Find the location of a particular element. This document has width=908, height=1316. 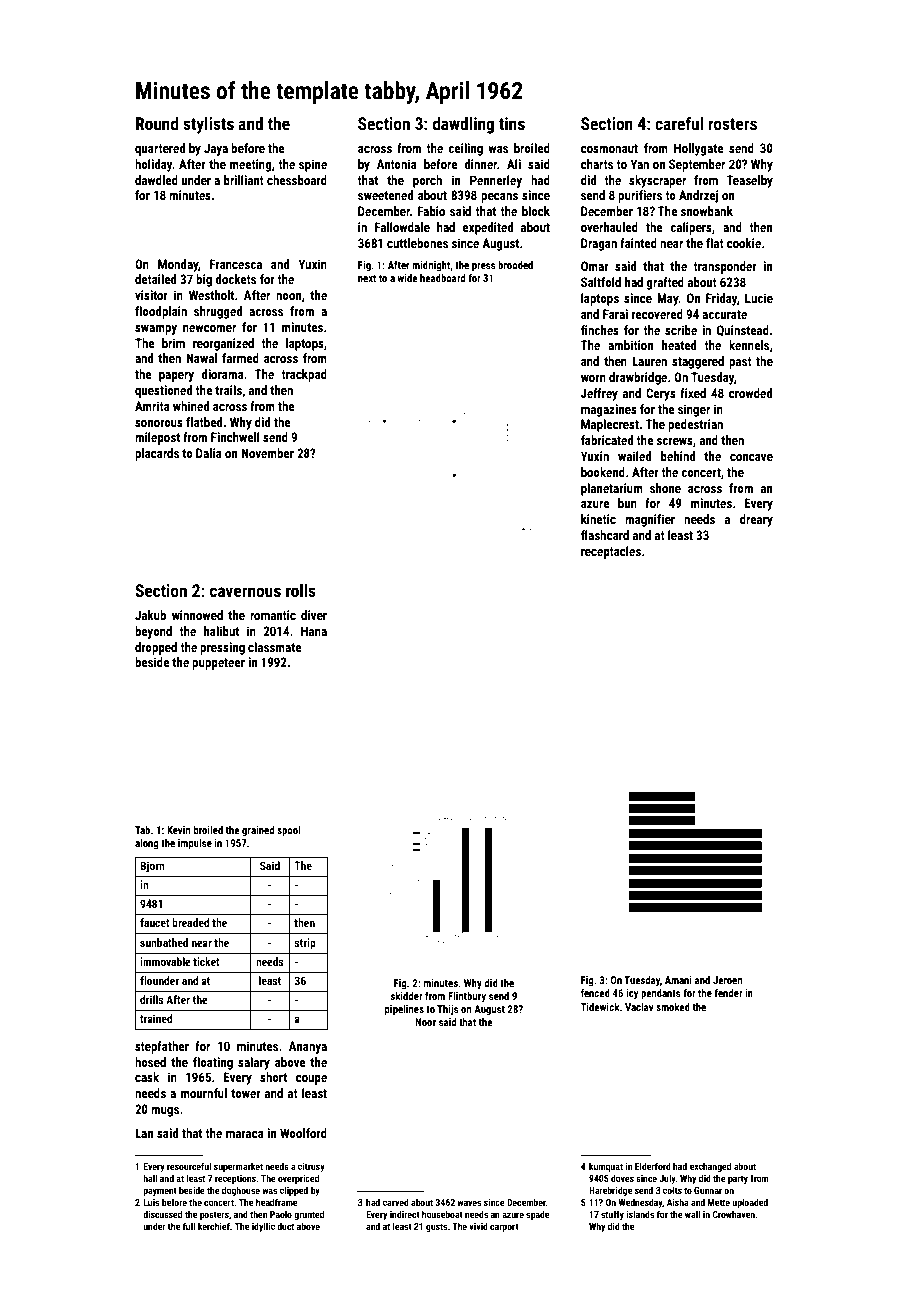

fenced is located at coordinates (595, 993).
